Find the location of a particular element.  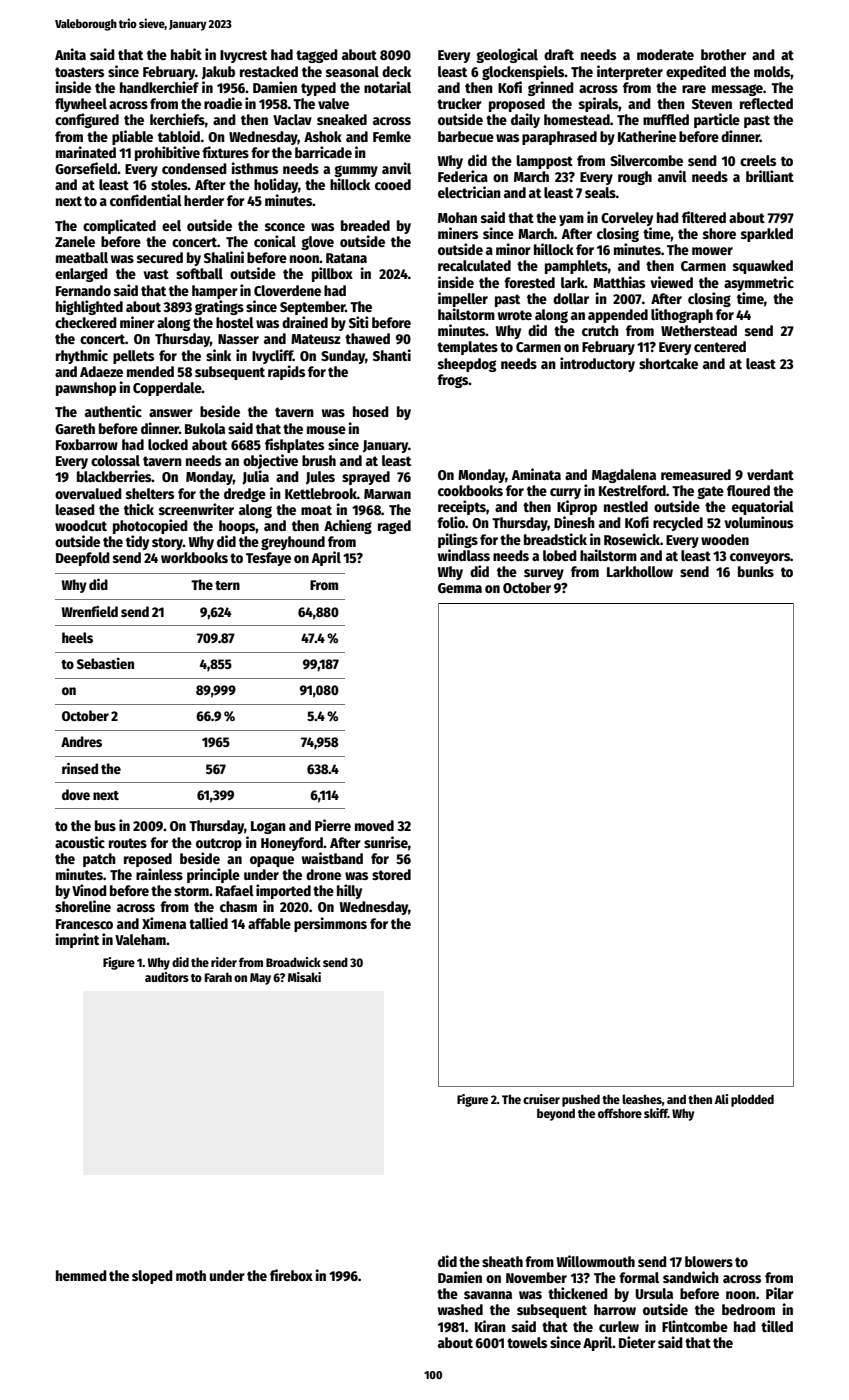

Anita is located at coordinates (70, 54).
